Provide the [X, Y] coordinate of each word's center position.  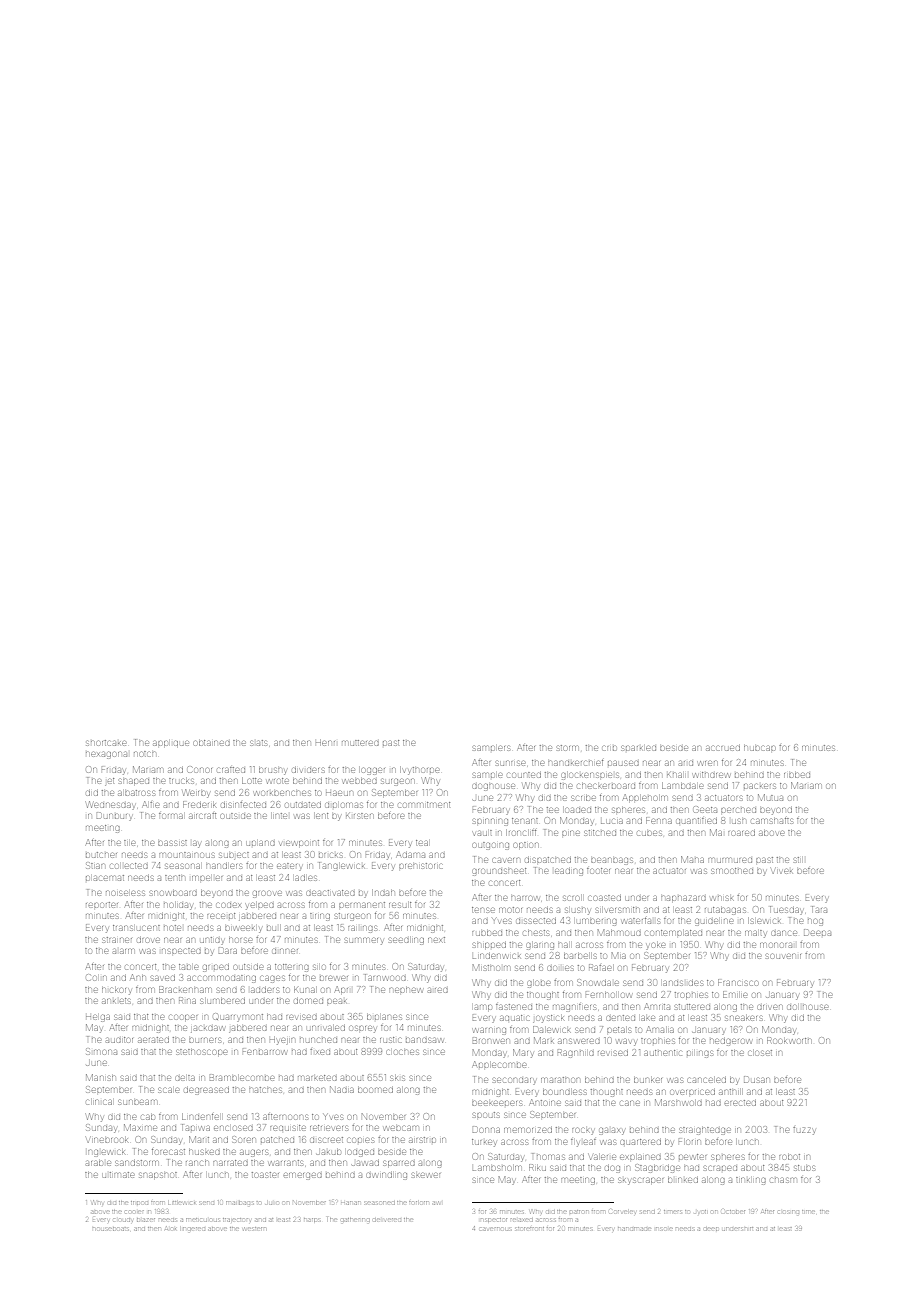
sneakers [743, 1018]
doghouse [494, 787]
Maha [692, 859]
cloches [403, 1052]
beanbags [612, 860]
